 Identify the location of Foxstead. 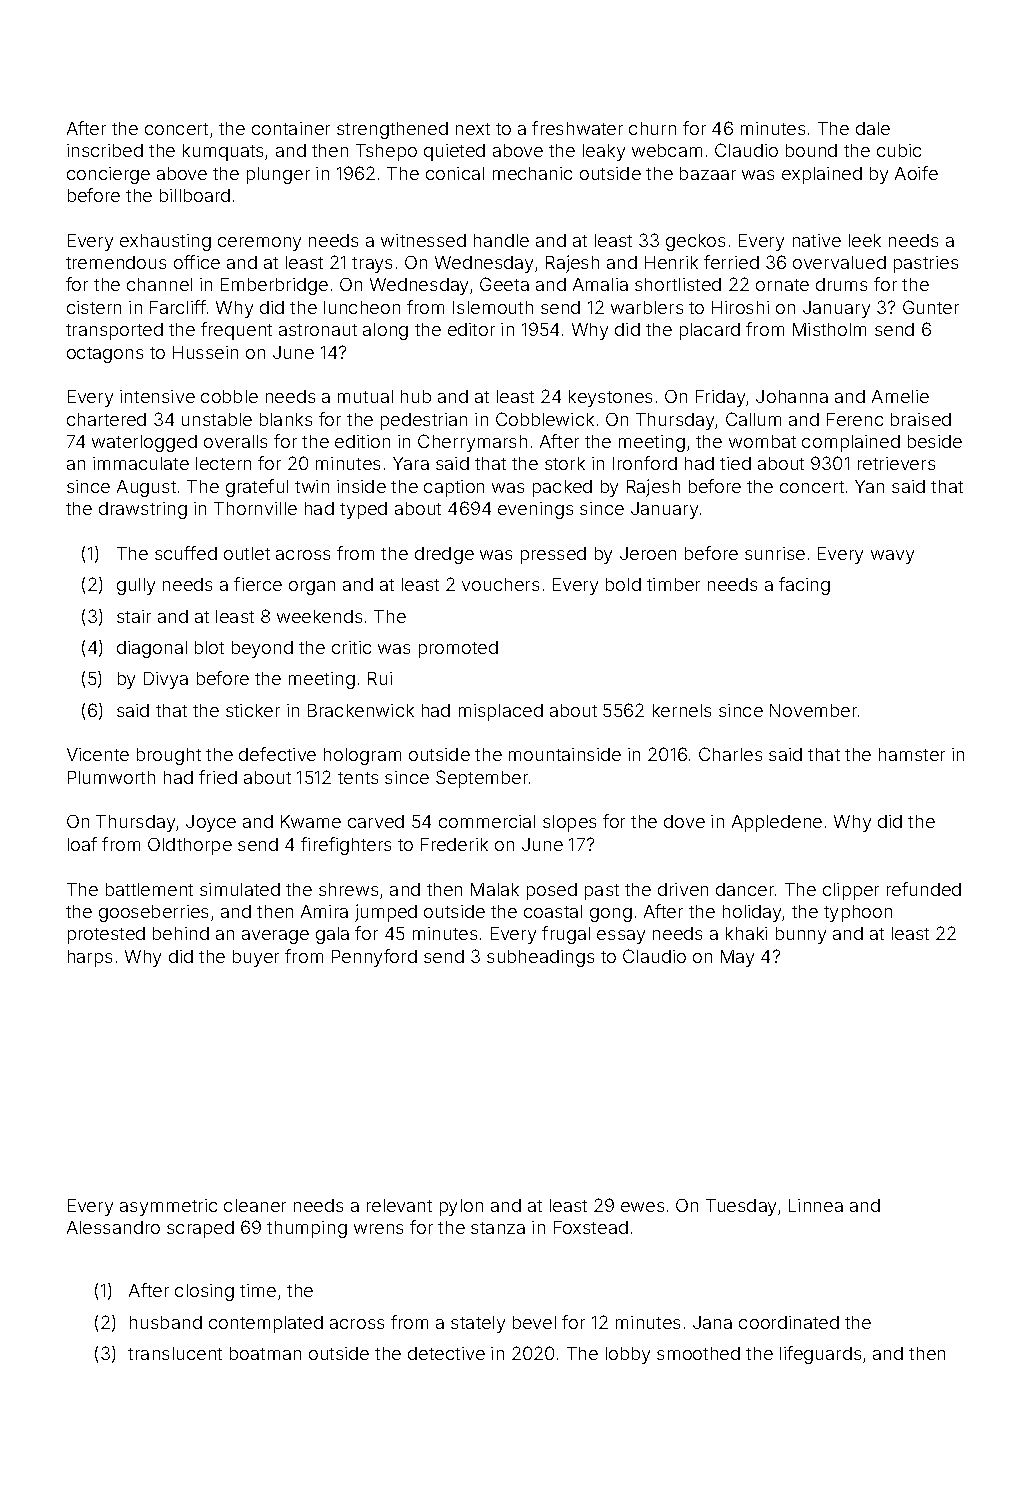
(591, 1227).
